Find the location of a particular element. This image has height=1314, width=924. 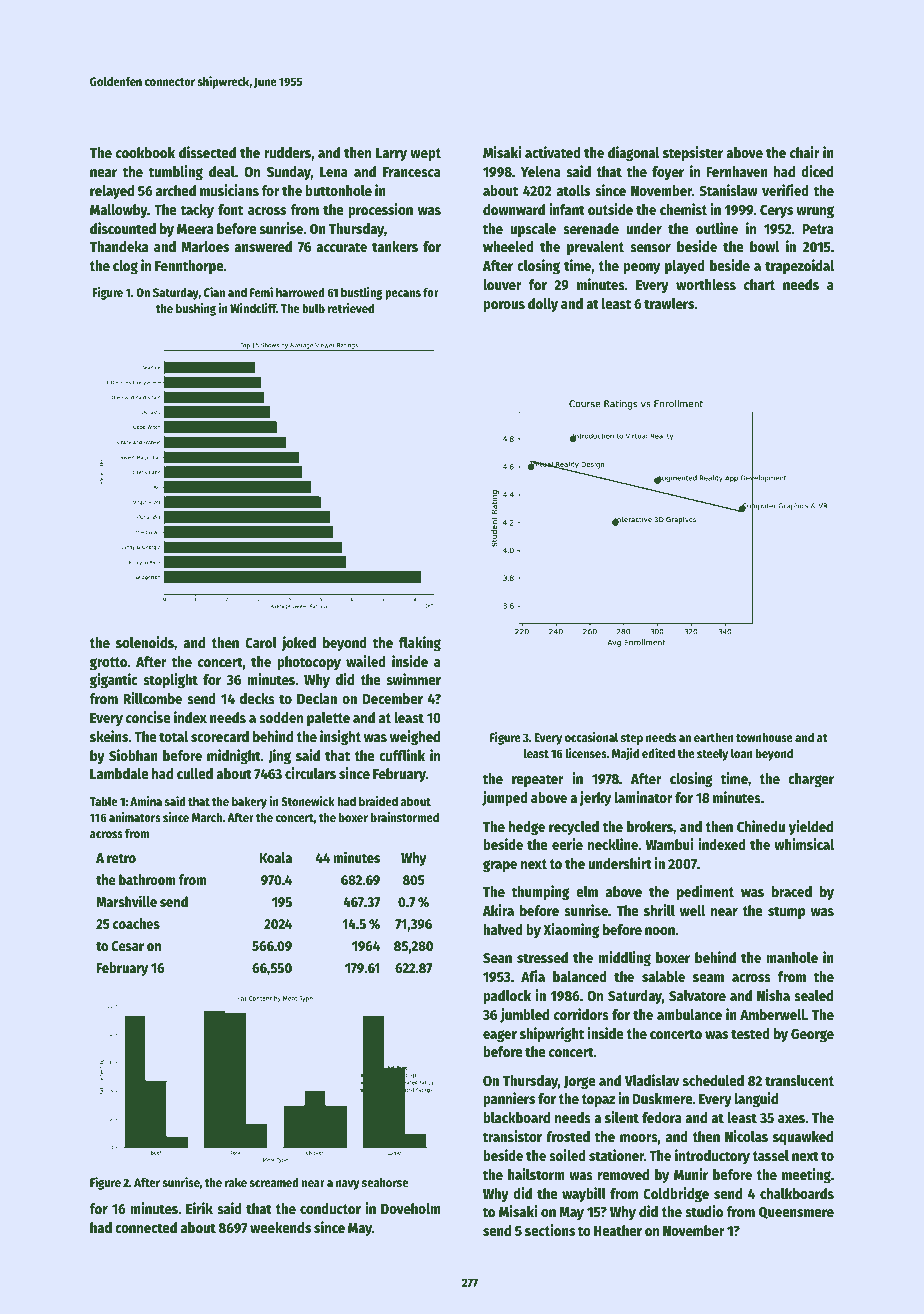

diagonal is located at coordinates (633, 153).
